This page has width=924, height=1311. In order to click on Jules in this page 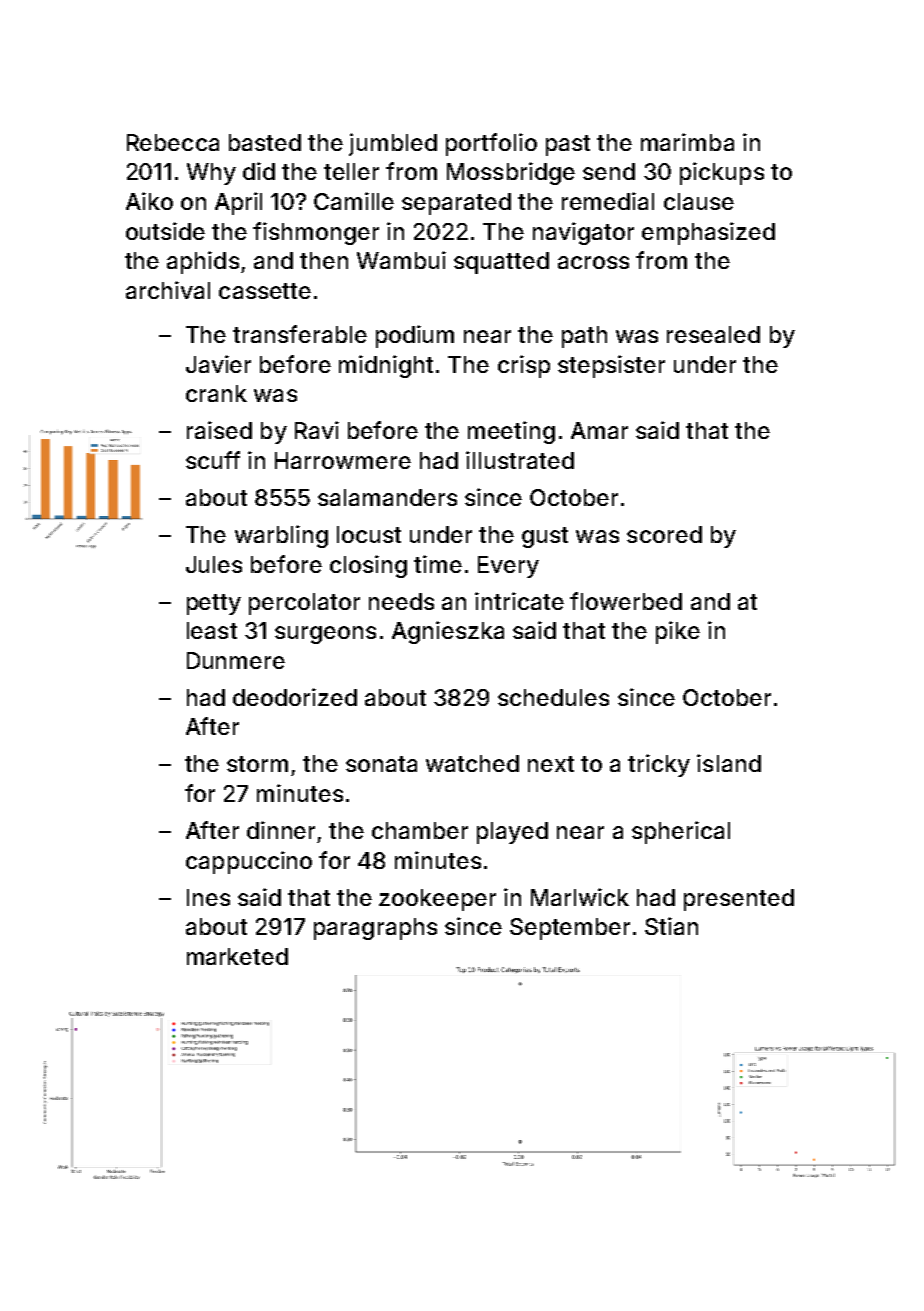, I will do `click(214, 564)`.
